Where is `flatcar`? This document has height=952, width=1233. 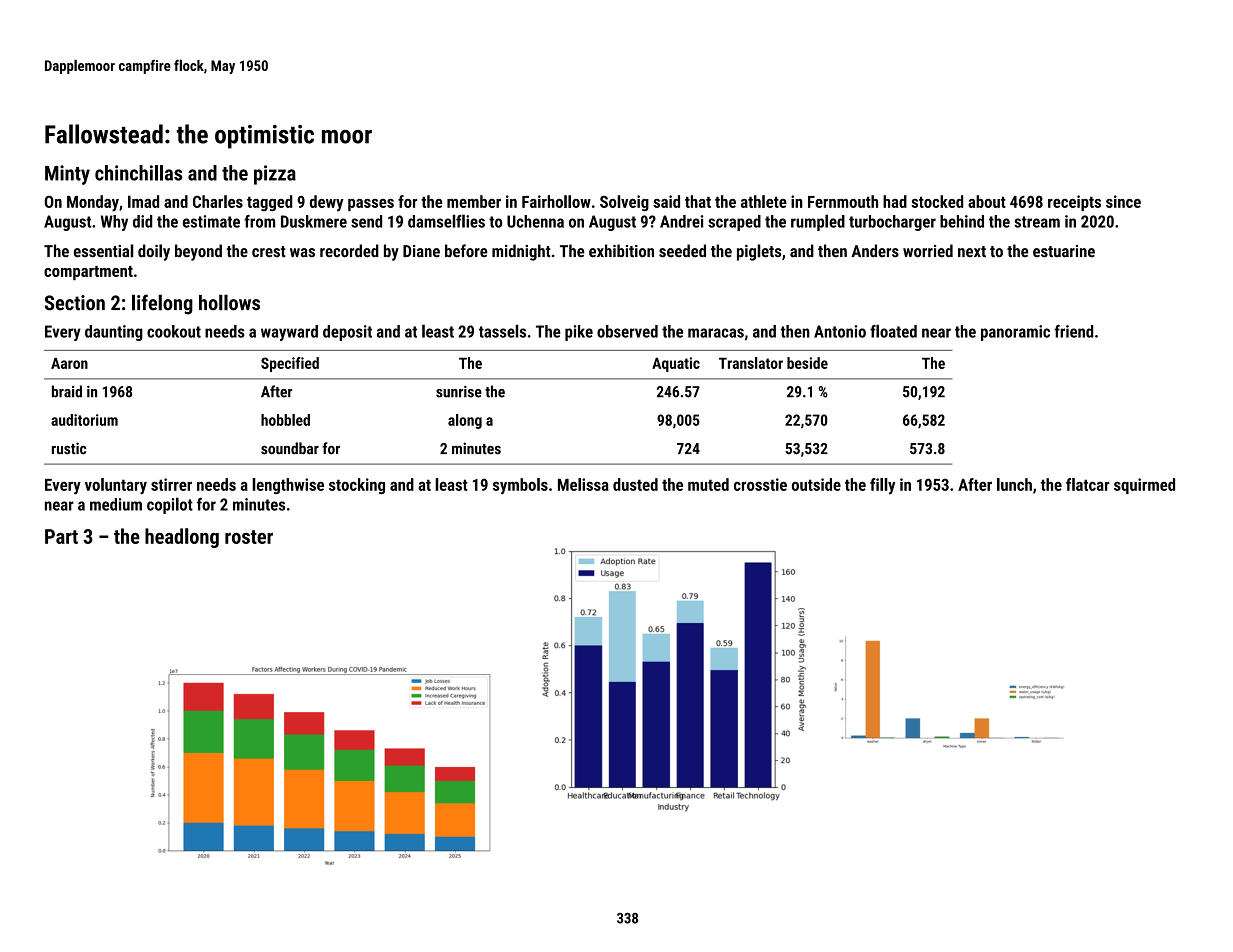
flatcar is located at coordinates (1088, 484).
